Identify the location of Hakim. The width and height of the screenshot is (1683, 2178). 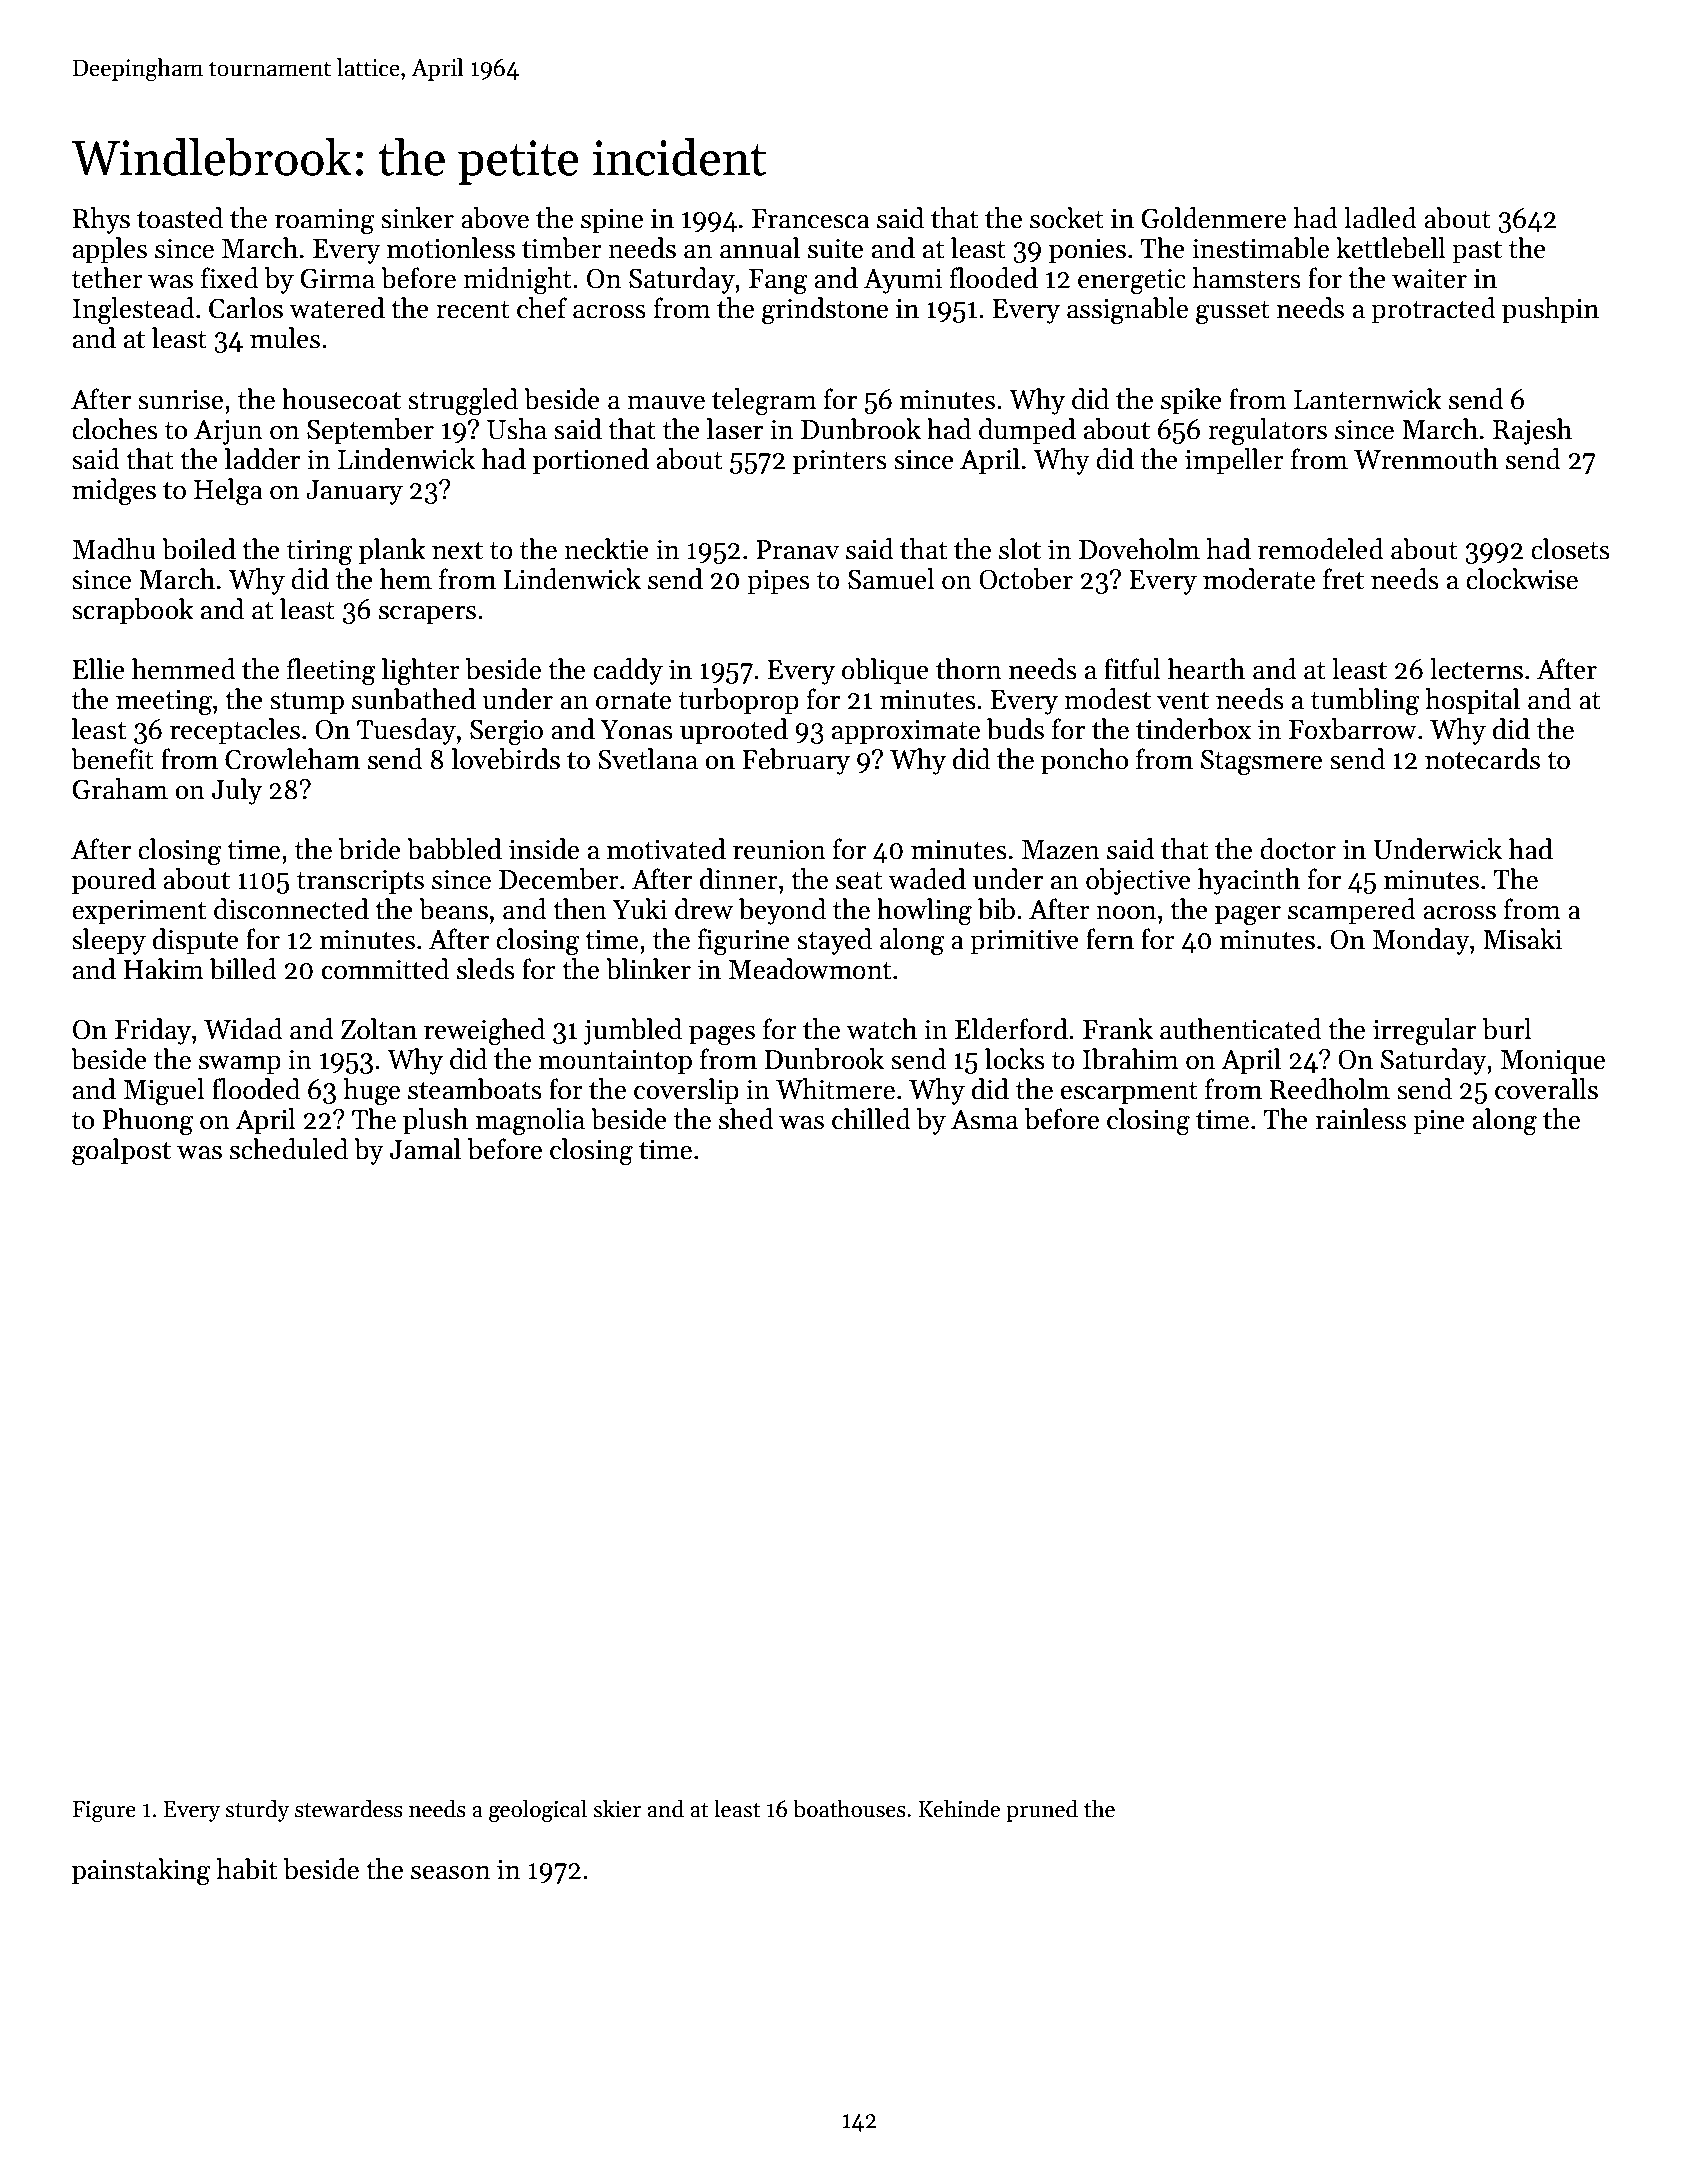
(164, 969).
